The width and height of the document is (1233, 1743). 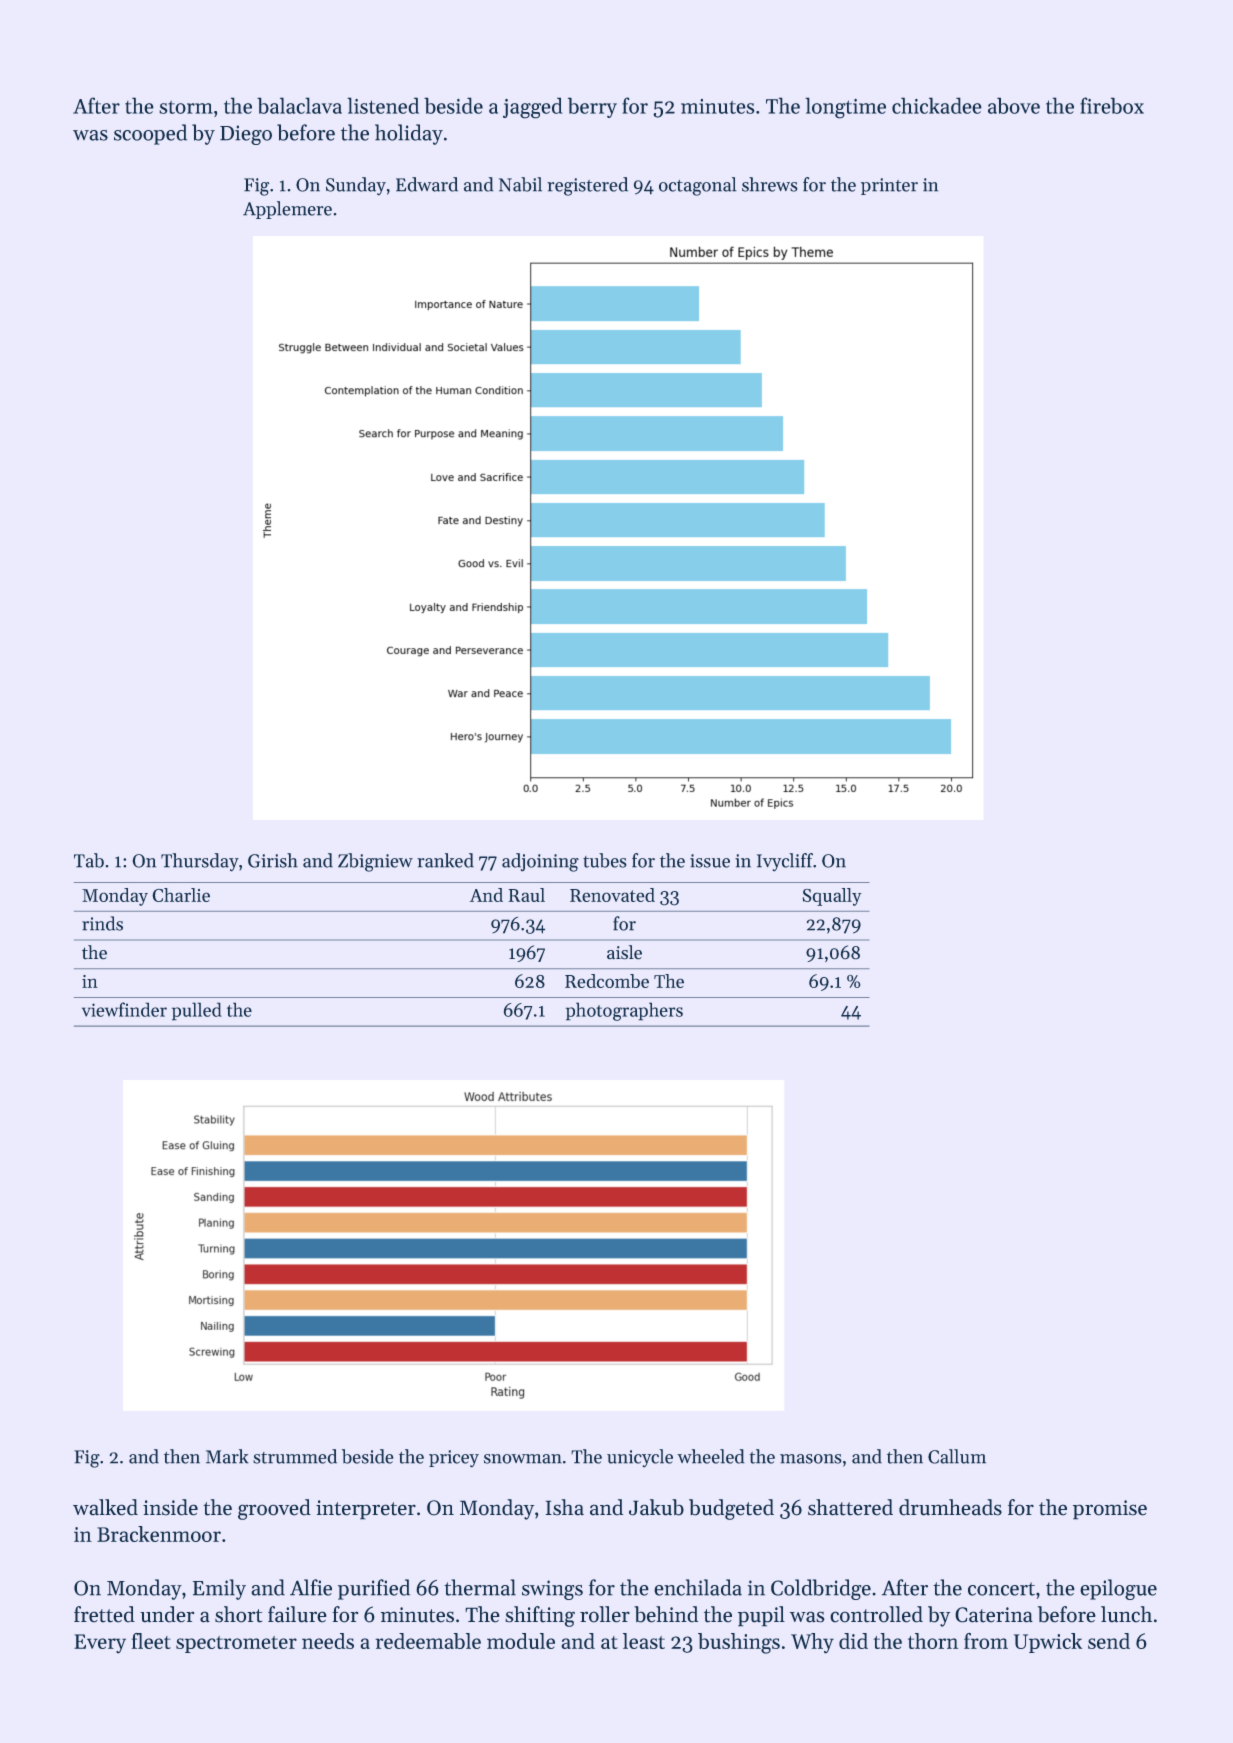 What do you see at coordinates (375, 862) in the document?
I see `Zbigniew` at bounding box center [375, 862].
